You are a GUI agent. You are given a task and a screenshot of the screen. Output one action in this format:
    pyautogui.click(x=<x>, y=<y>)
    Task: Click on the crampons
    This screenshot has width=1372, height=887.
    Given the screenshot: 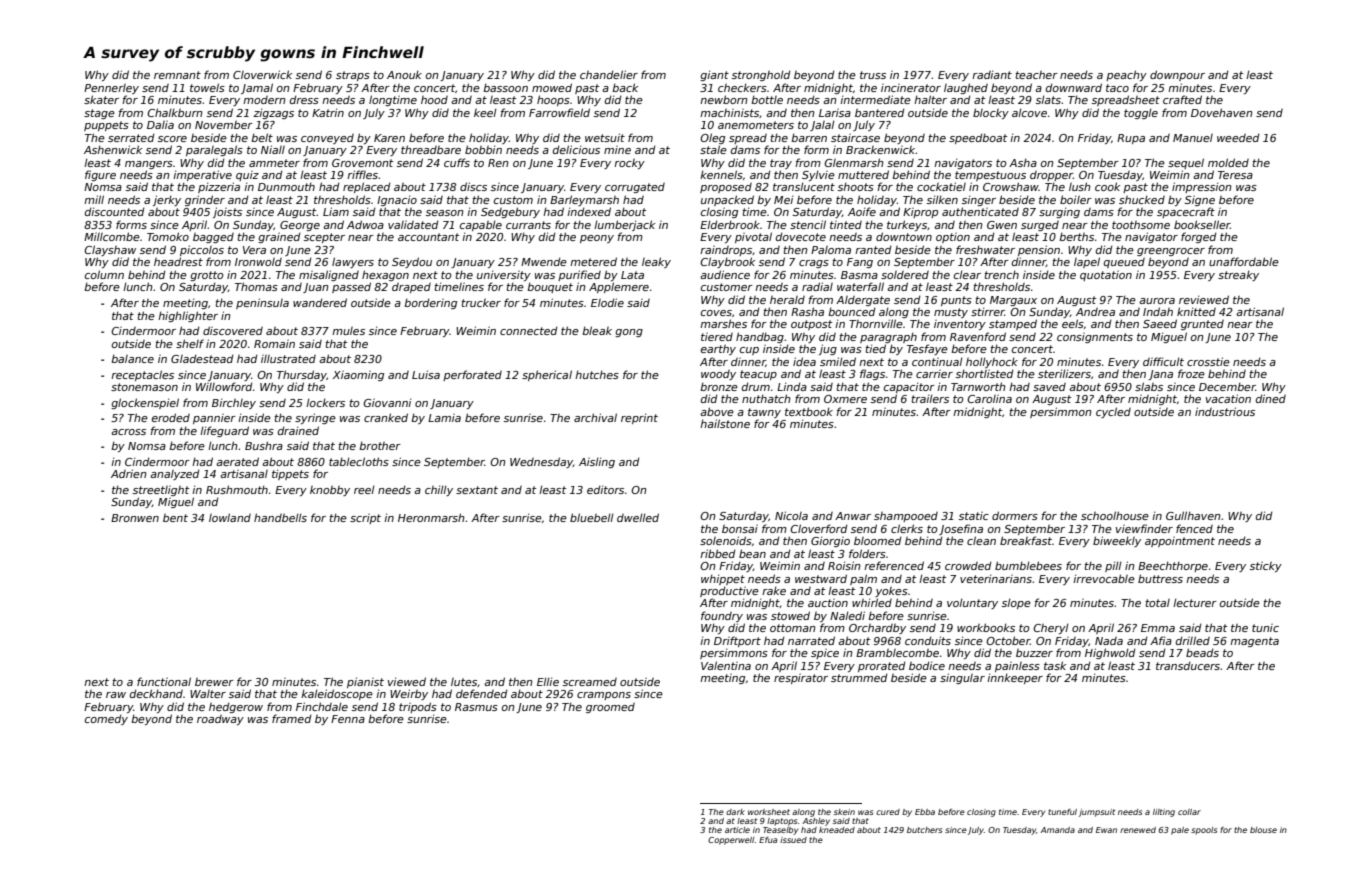 What is the action you would take?
    pyautogui.click(x=604, y=696)
